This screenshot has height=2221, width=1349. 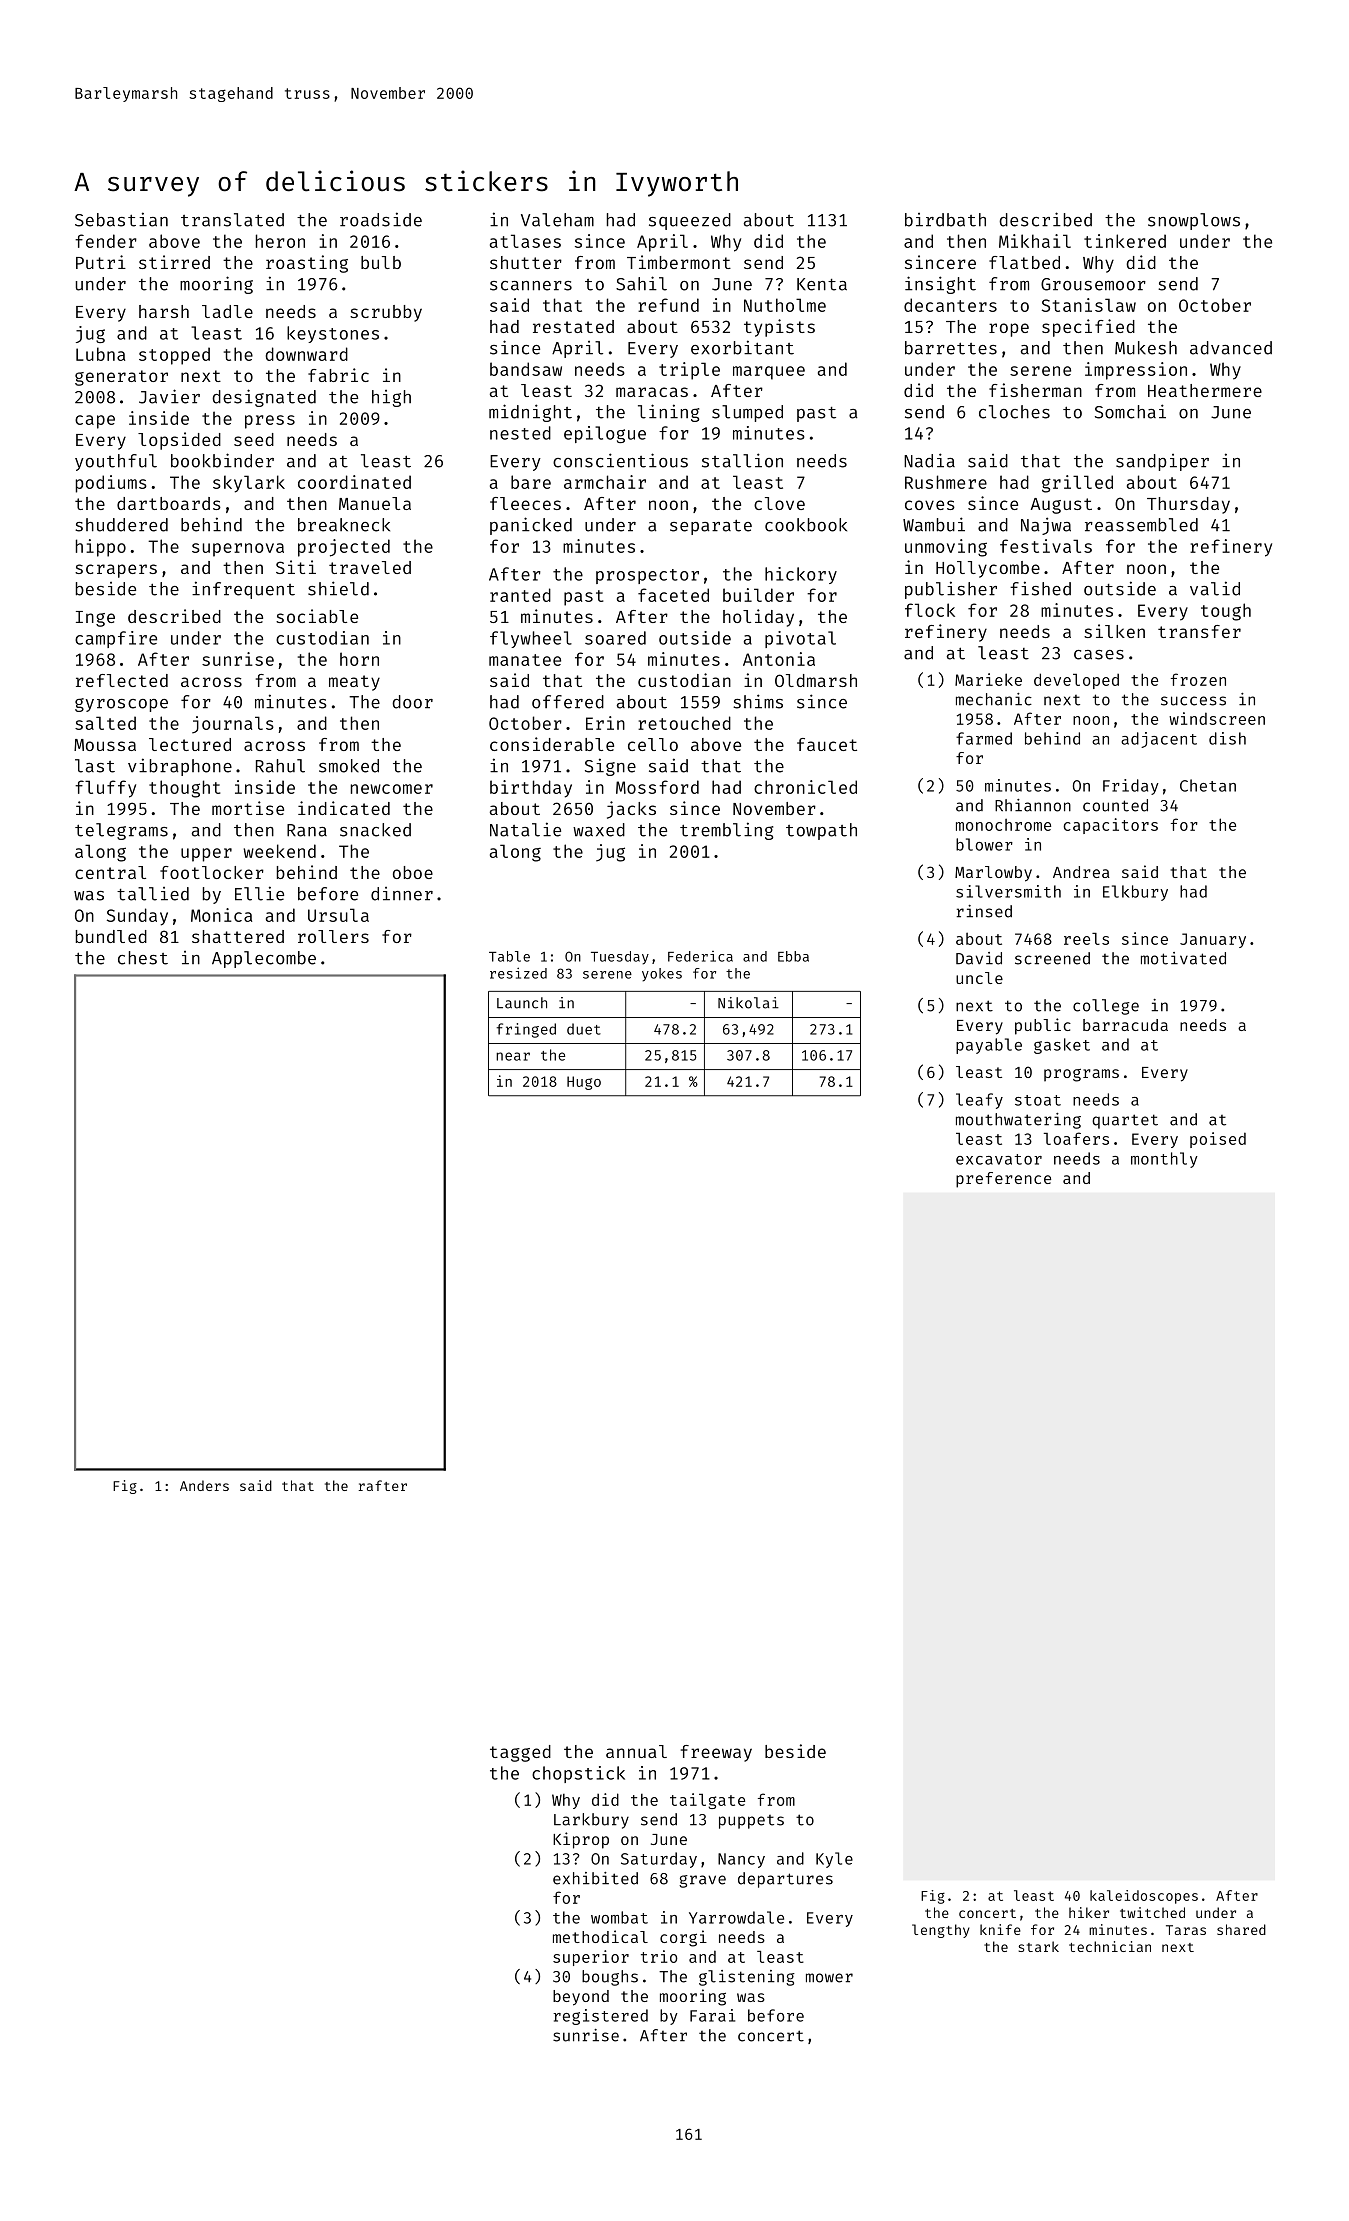 What do you see at coordinates (1003, 1180) in the screenshot?
I see `preference` at bounding box center [1003, 1180].
